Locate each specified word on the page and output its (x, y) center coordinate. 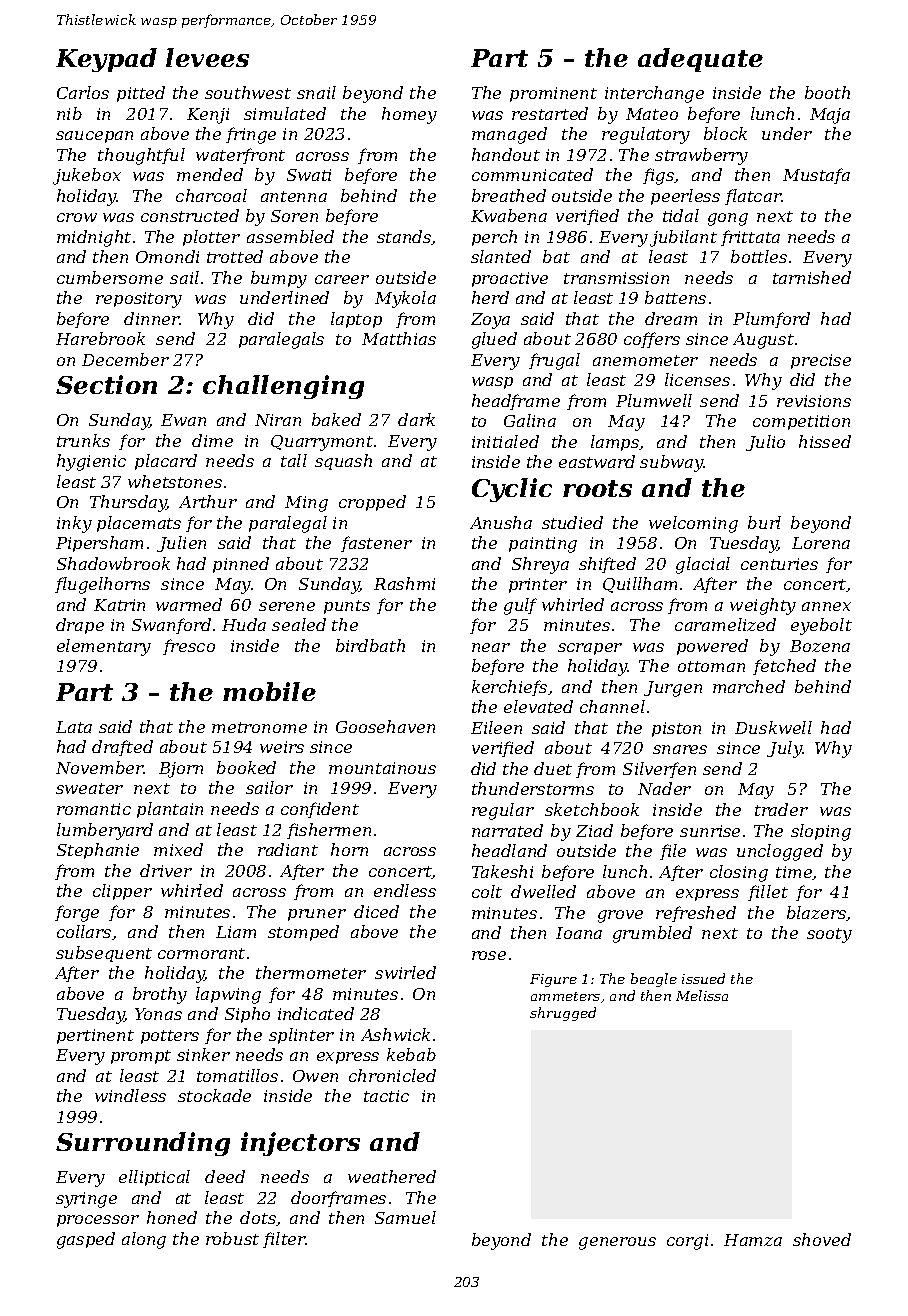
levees (207, 57)
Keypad (106, 60)
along (144, 1240)
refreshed (696, 914)
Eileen (496, 727)
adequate (700, 60)
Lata (74, 727)
